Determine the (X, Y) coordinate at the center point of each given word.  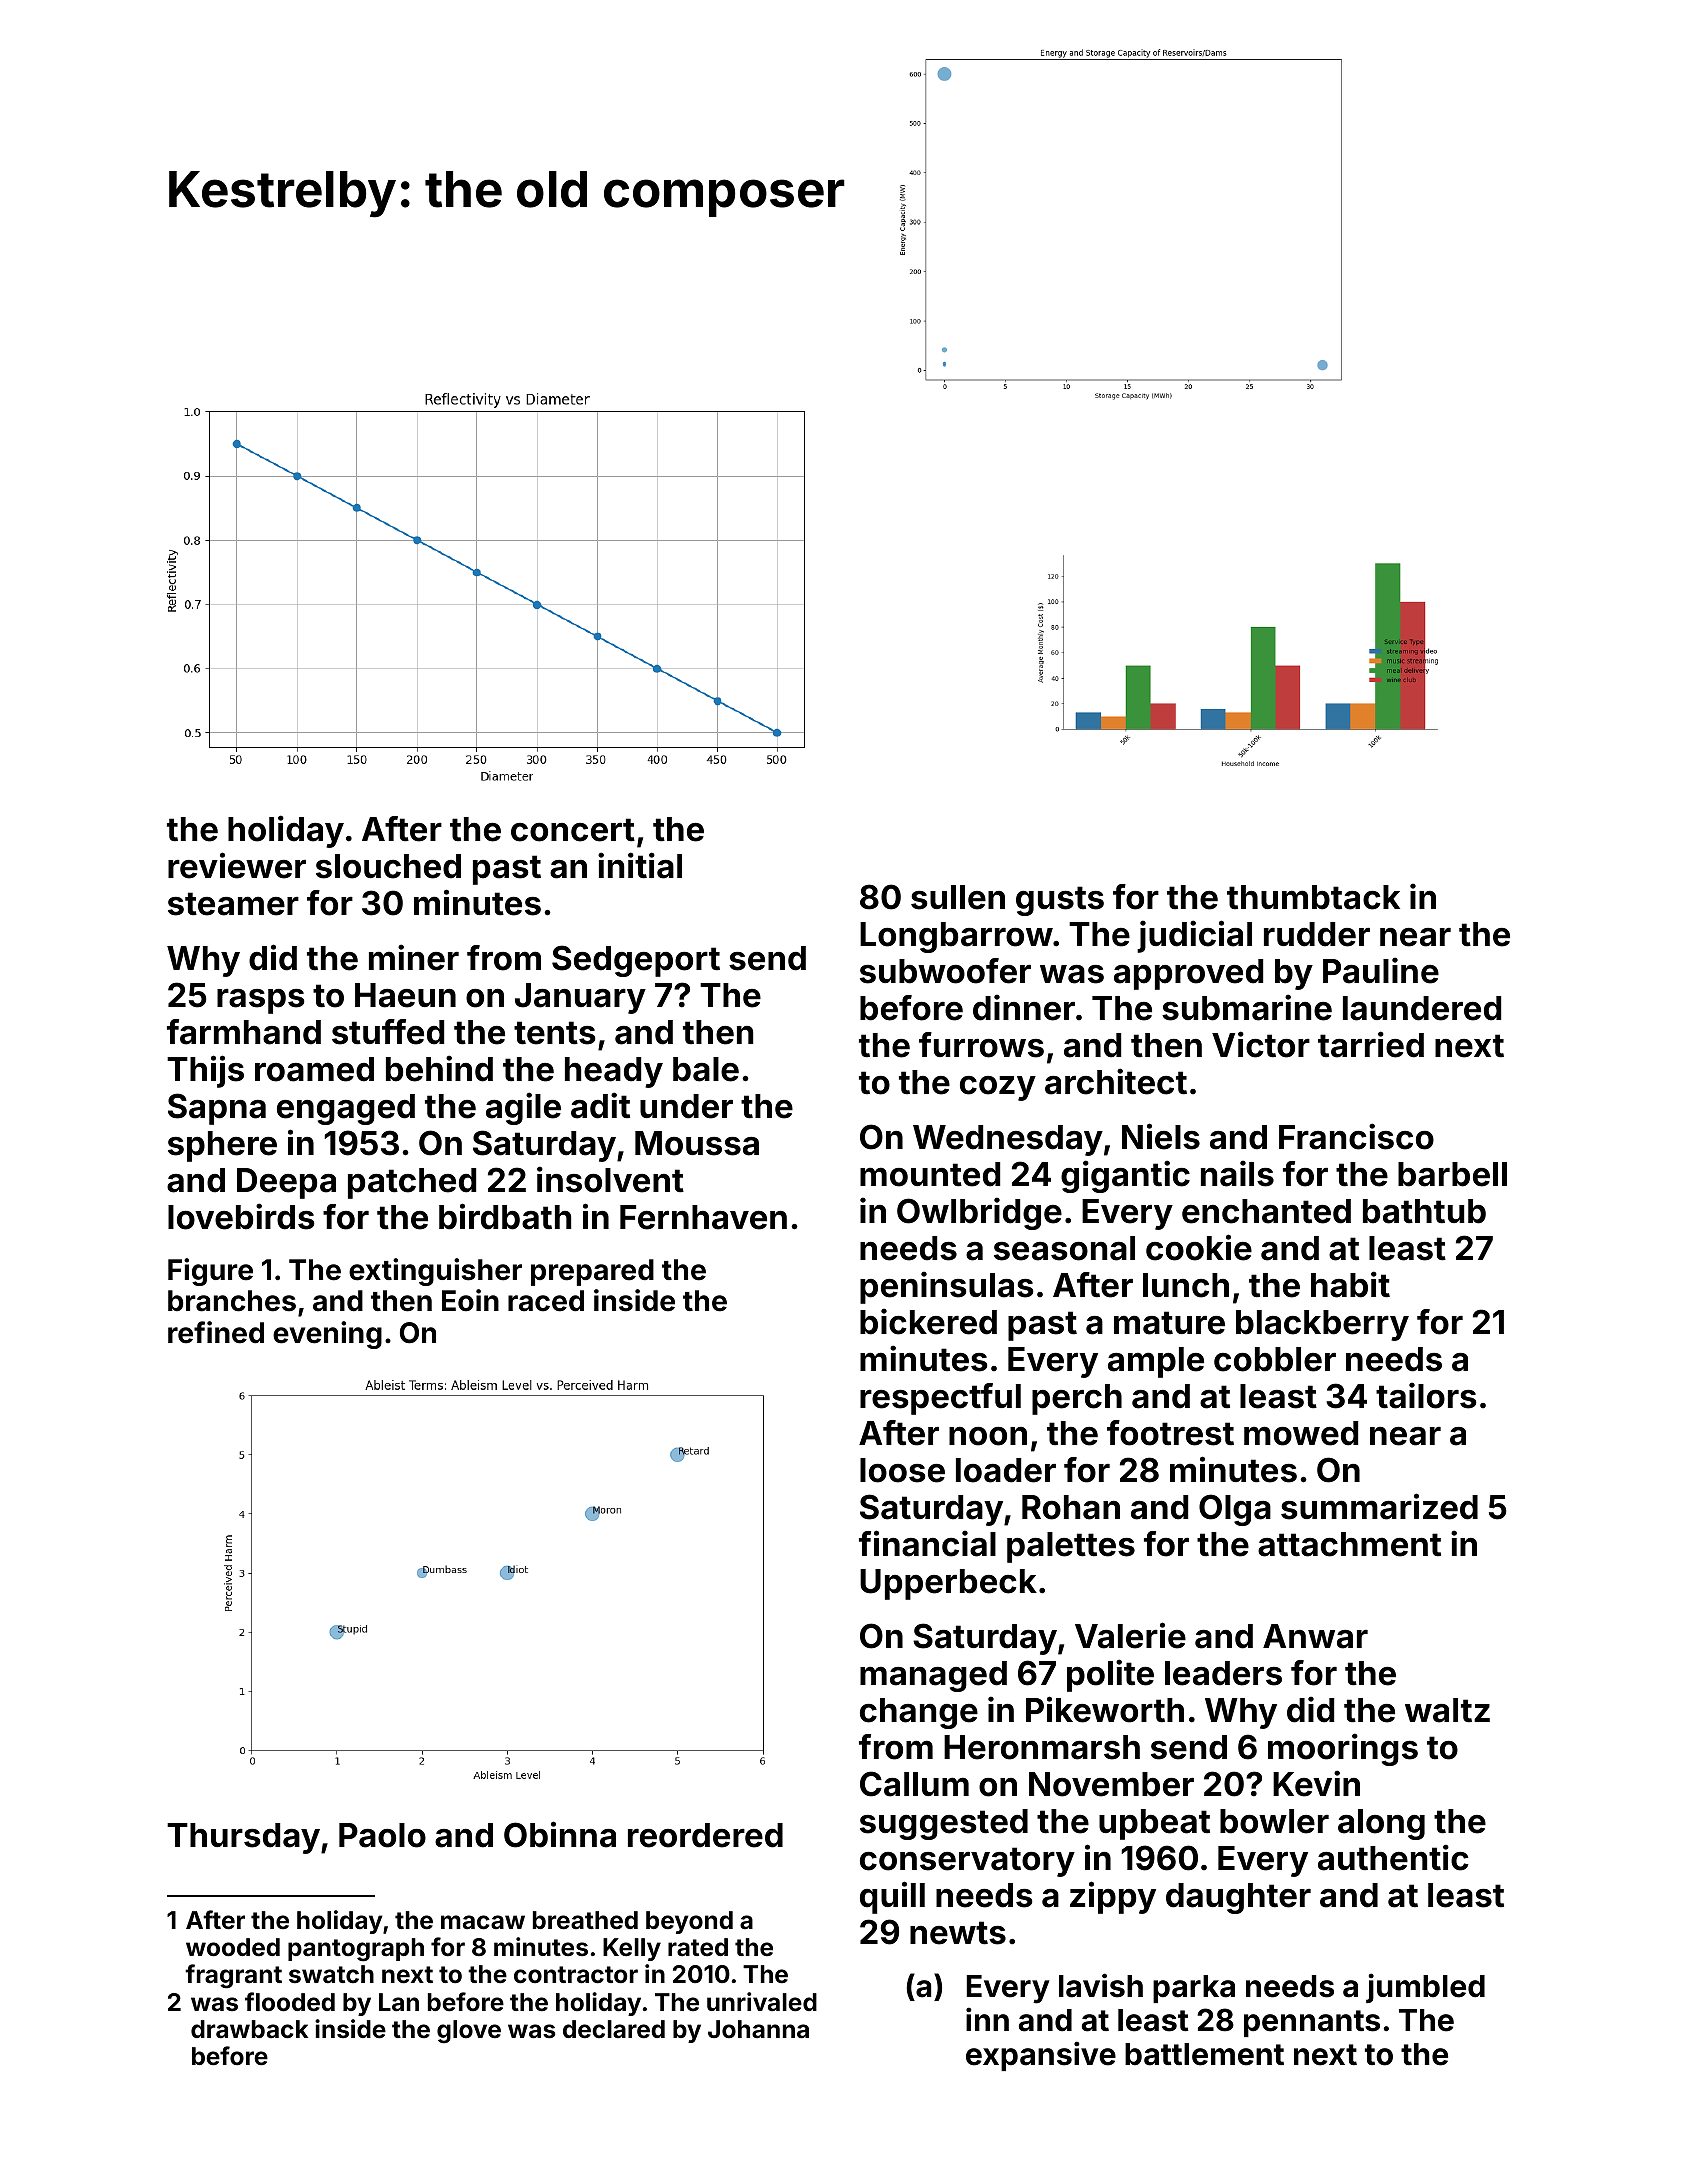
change (919, 1713)
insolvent (610, 1179)
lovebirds (241, 1216)
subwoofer (945, 971)
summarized (1379, 1506)
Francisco (1356, 1136)
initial (640, 865)
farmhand (244, 1032)
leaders (1223, 1673)
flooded (290, 2002)
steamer (233, 904)
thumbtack (1313, 897)
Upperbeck (948, 1584)
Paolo (382, 1835)
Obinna (560, 1834)
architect (1116, 1081)
